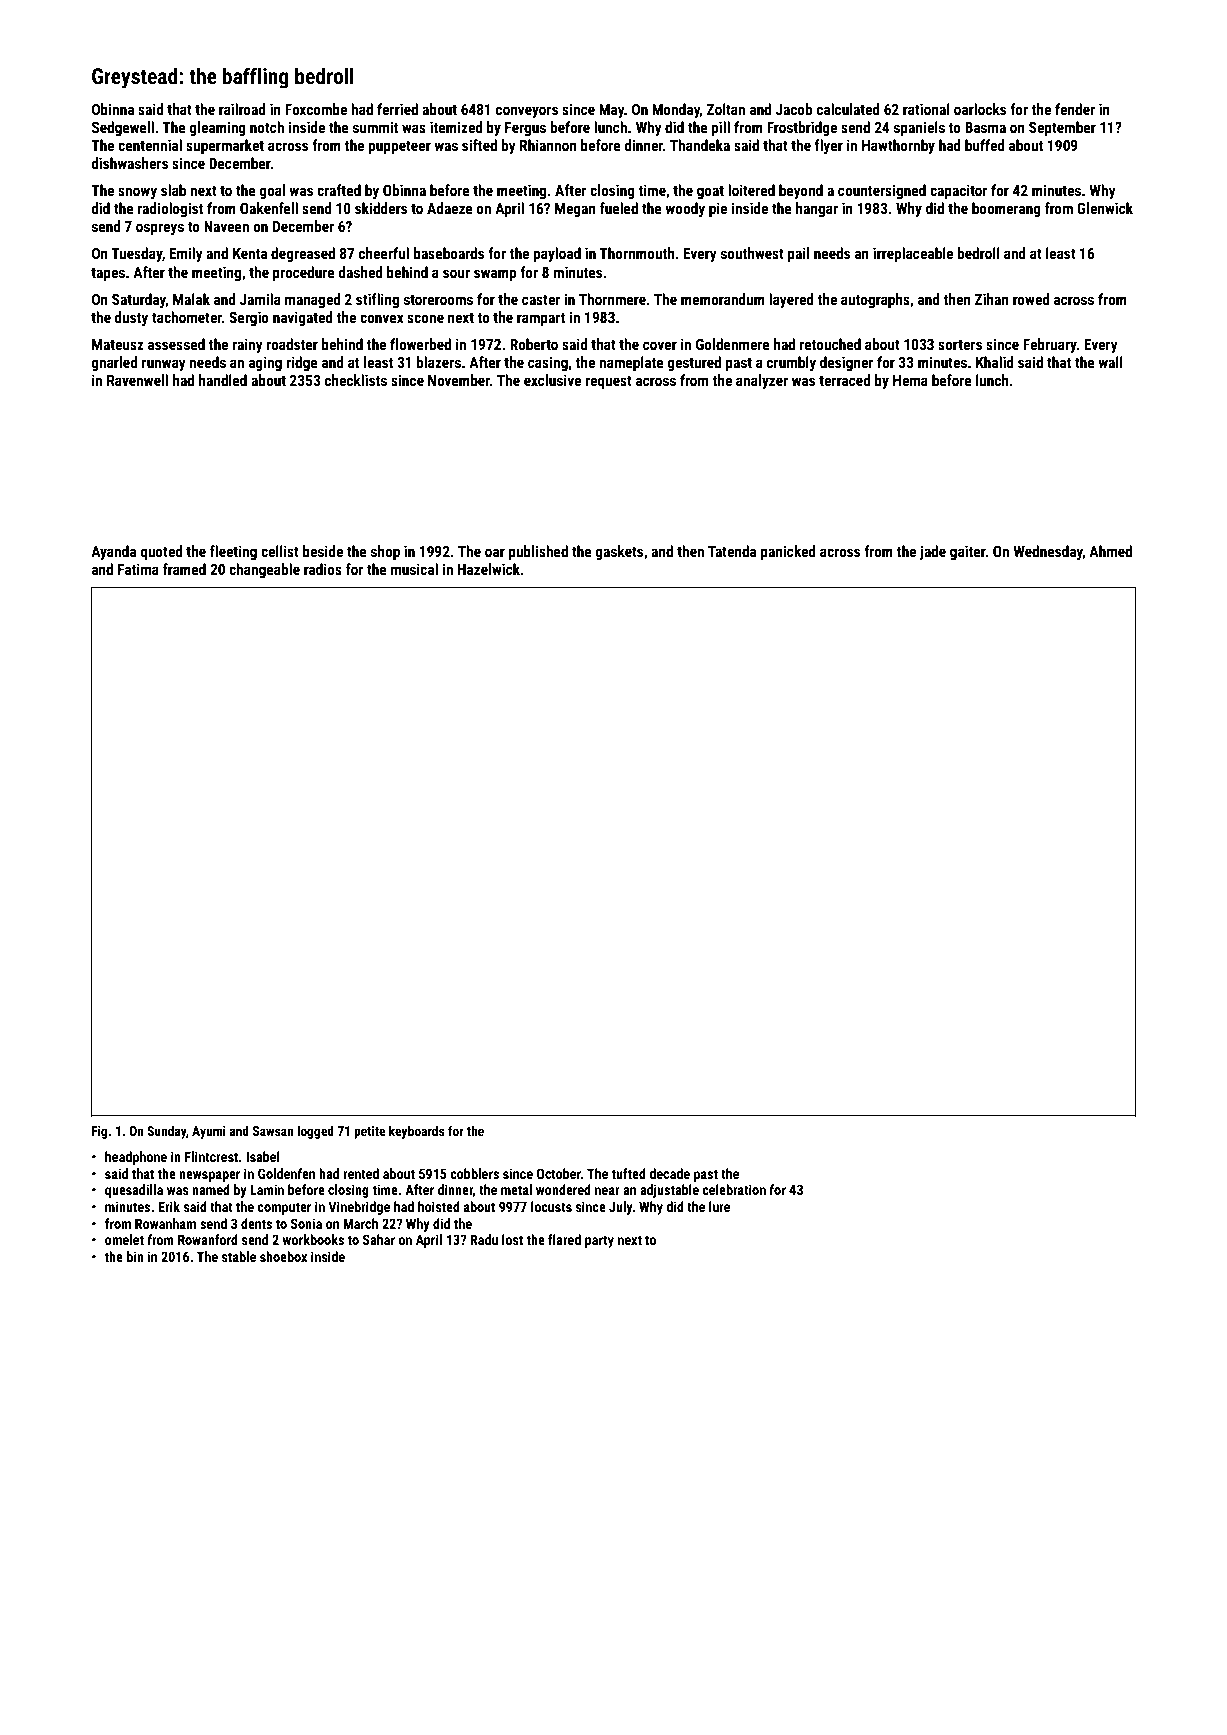  What do you see at coordinates (484, 1239) in the document?
I see `Radu` at bounding box center [484, 1239].
